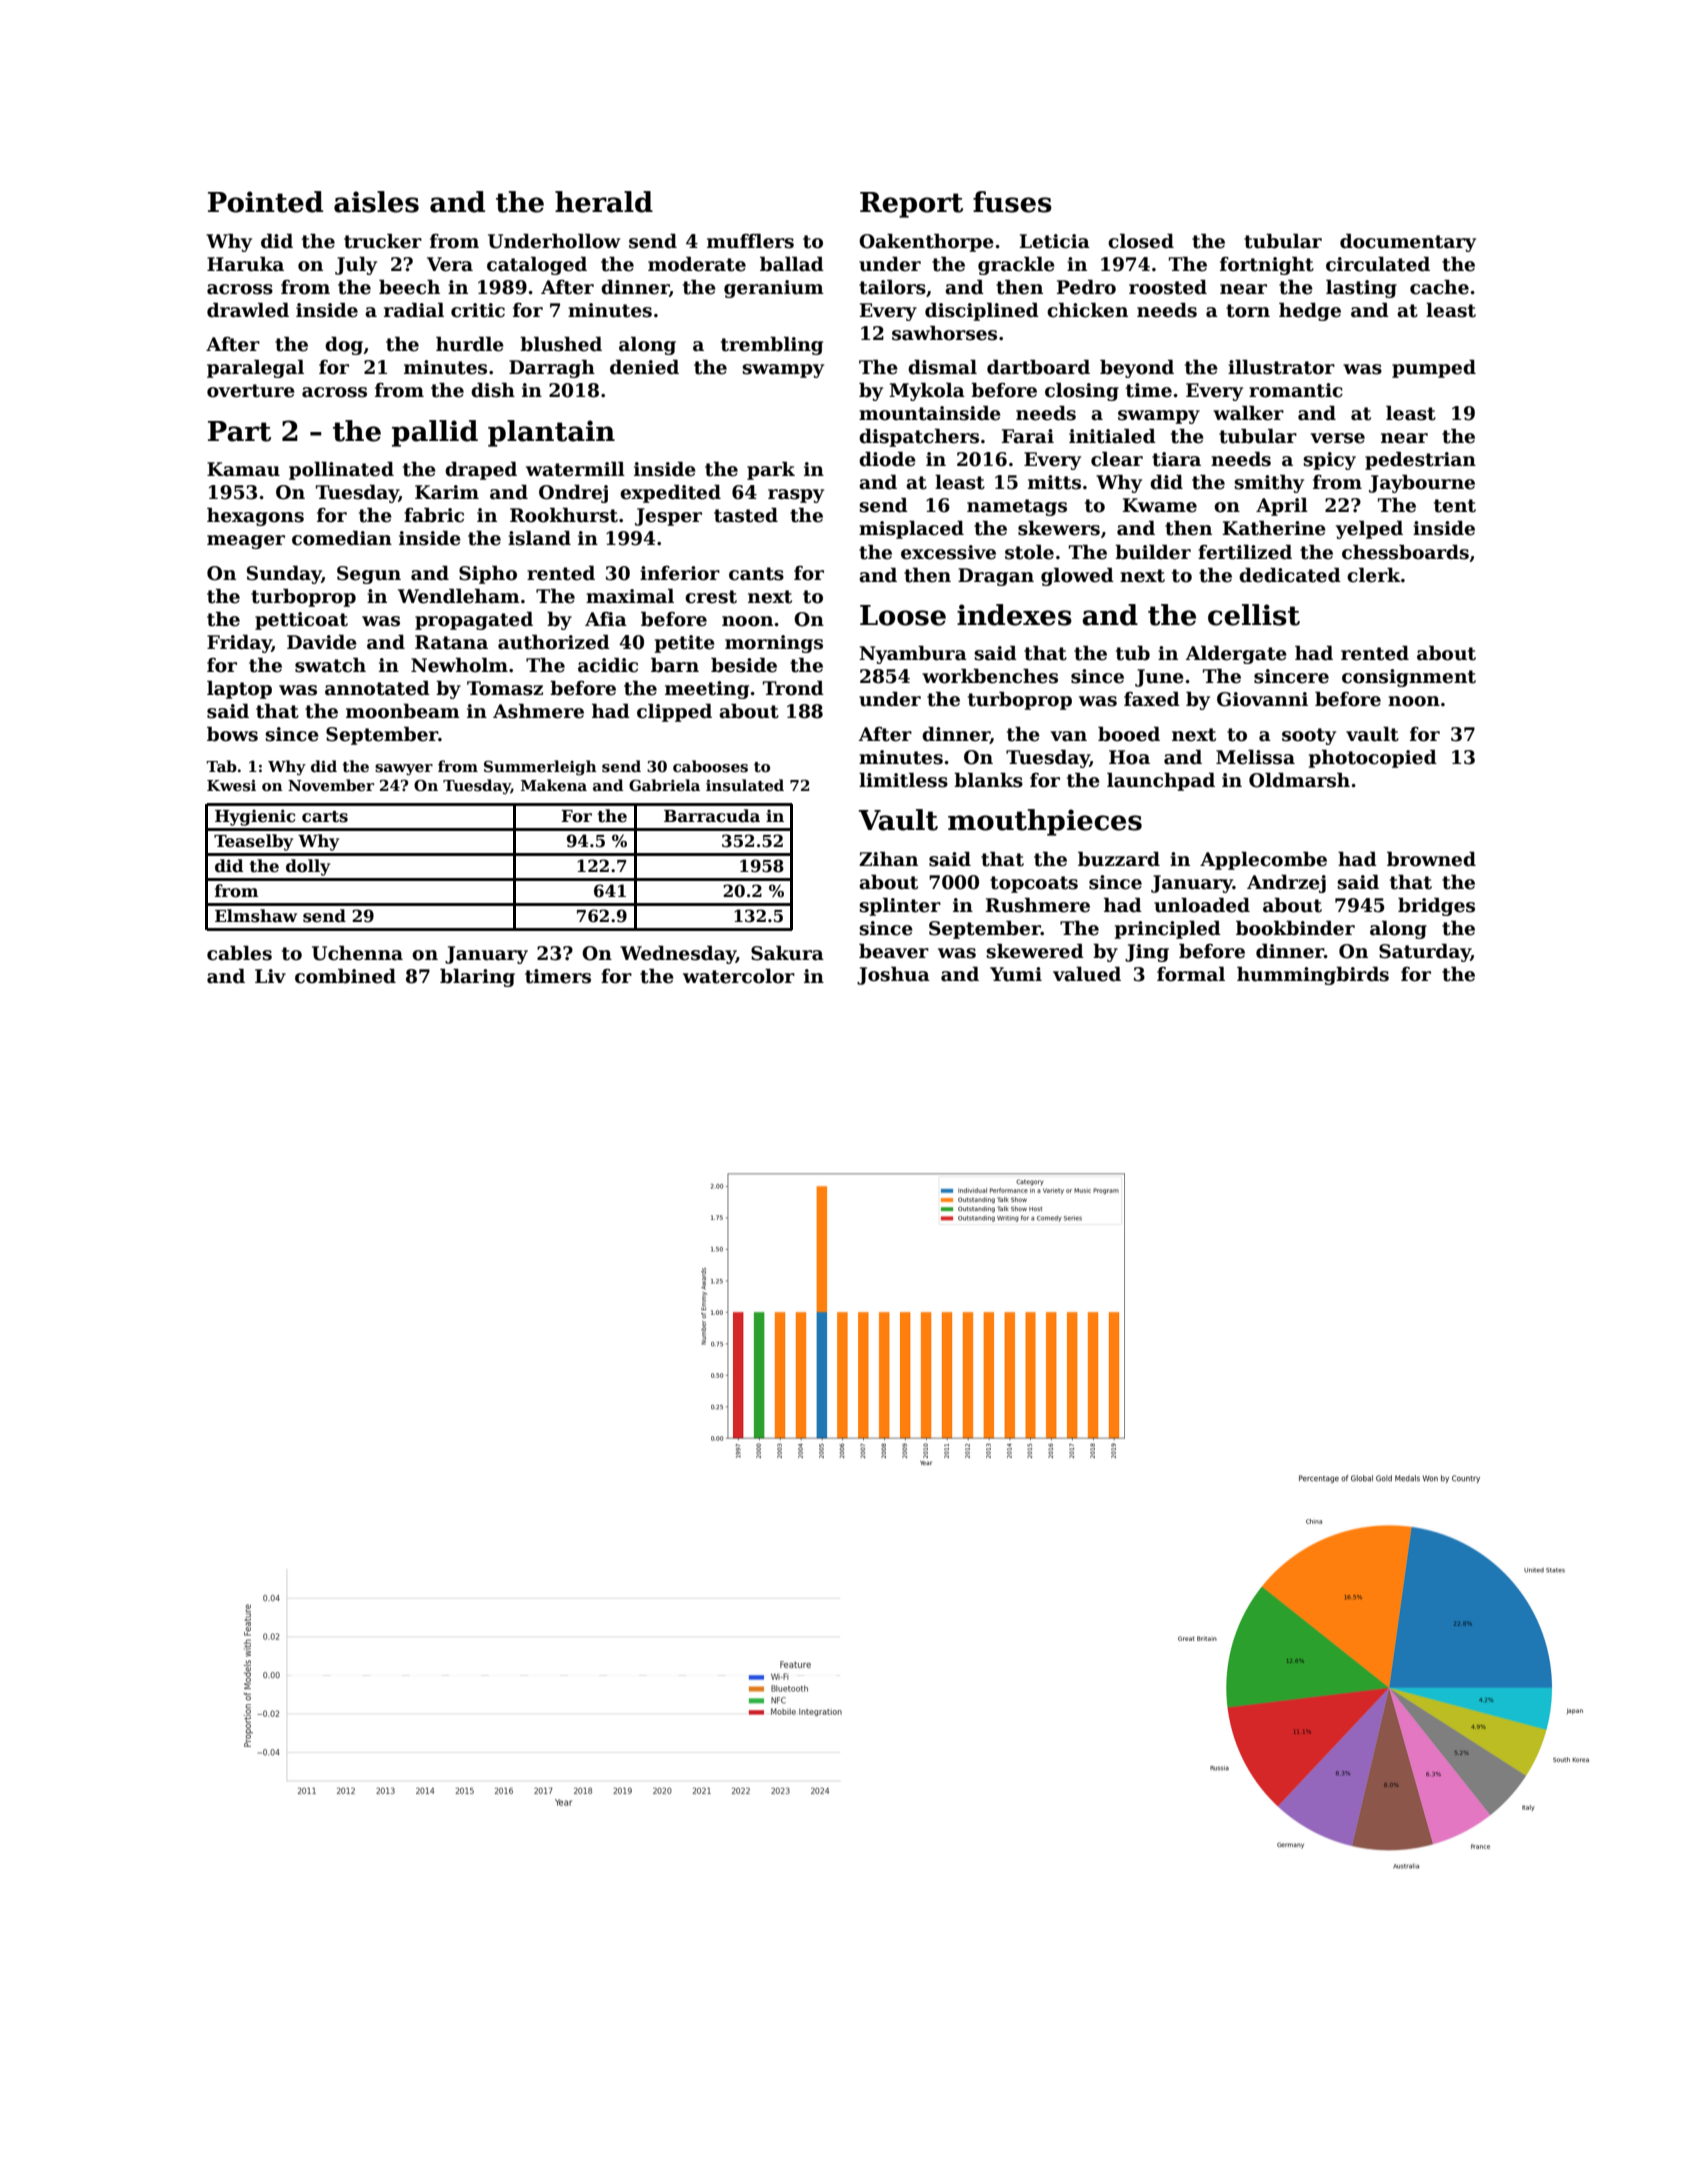 This document has width=1683, height=2178. Describe the element at coordinates (793, 688) in the document. I see `Trond` at that location.
